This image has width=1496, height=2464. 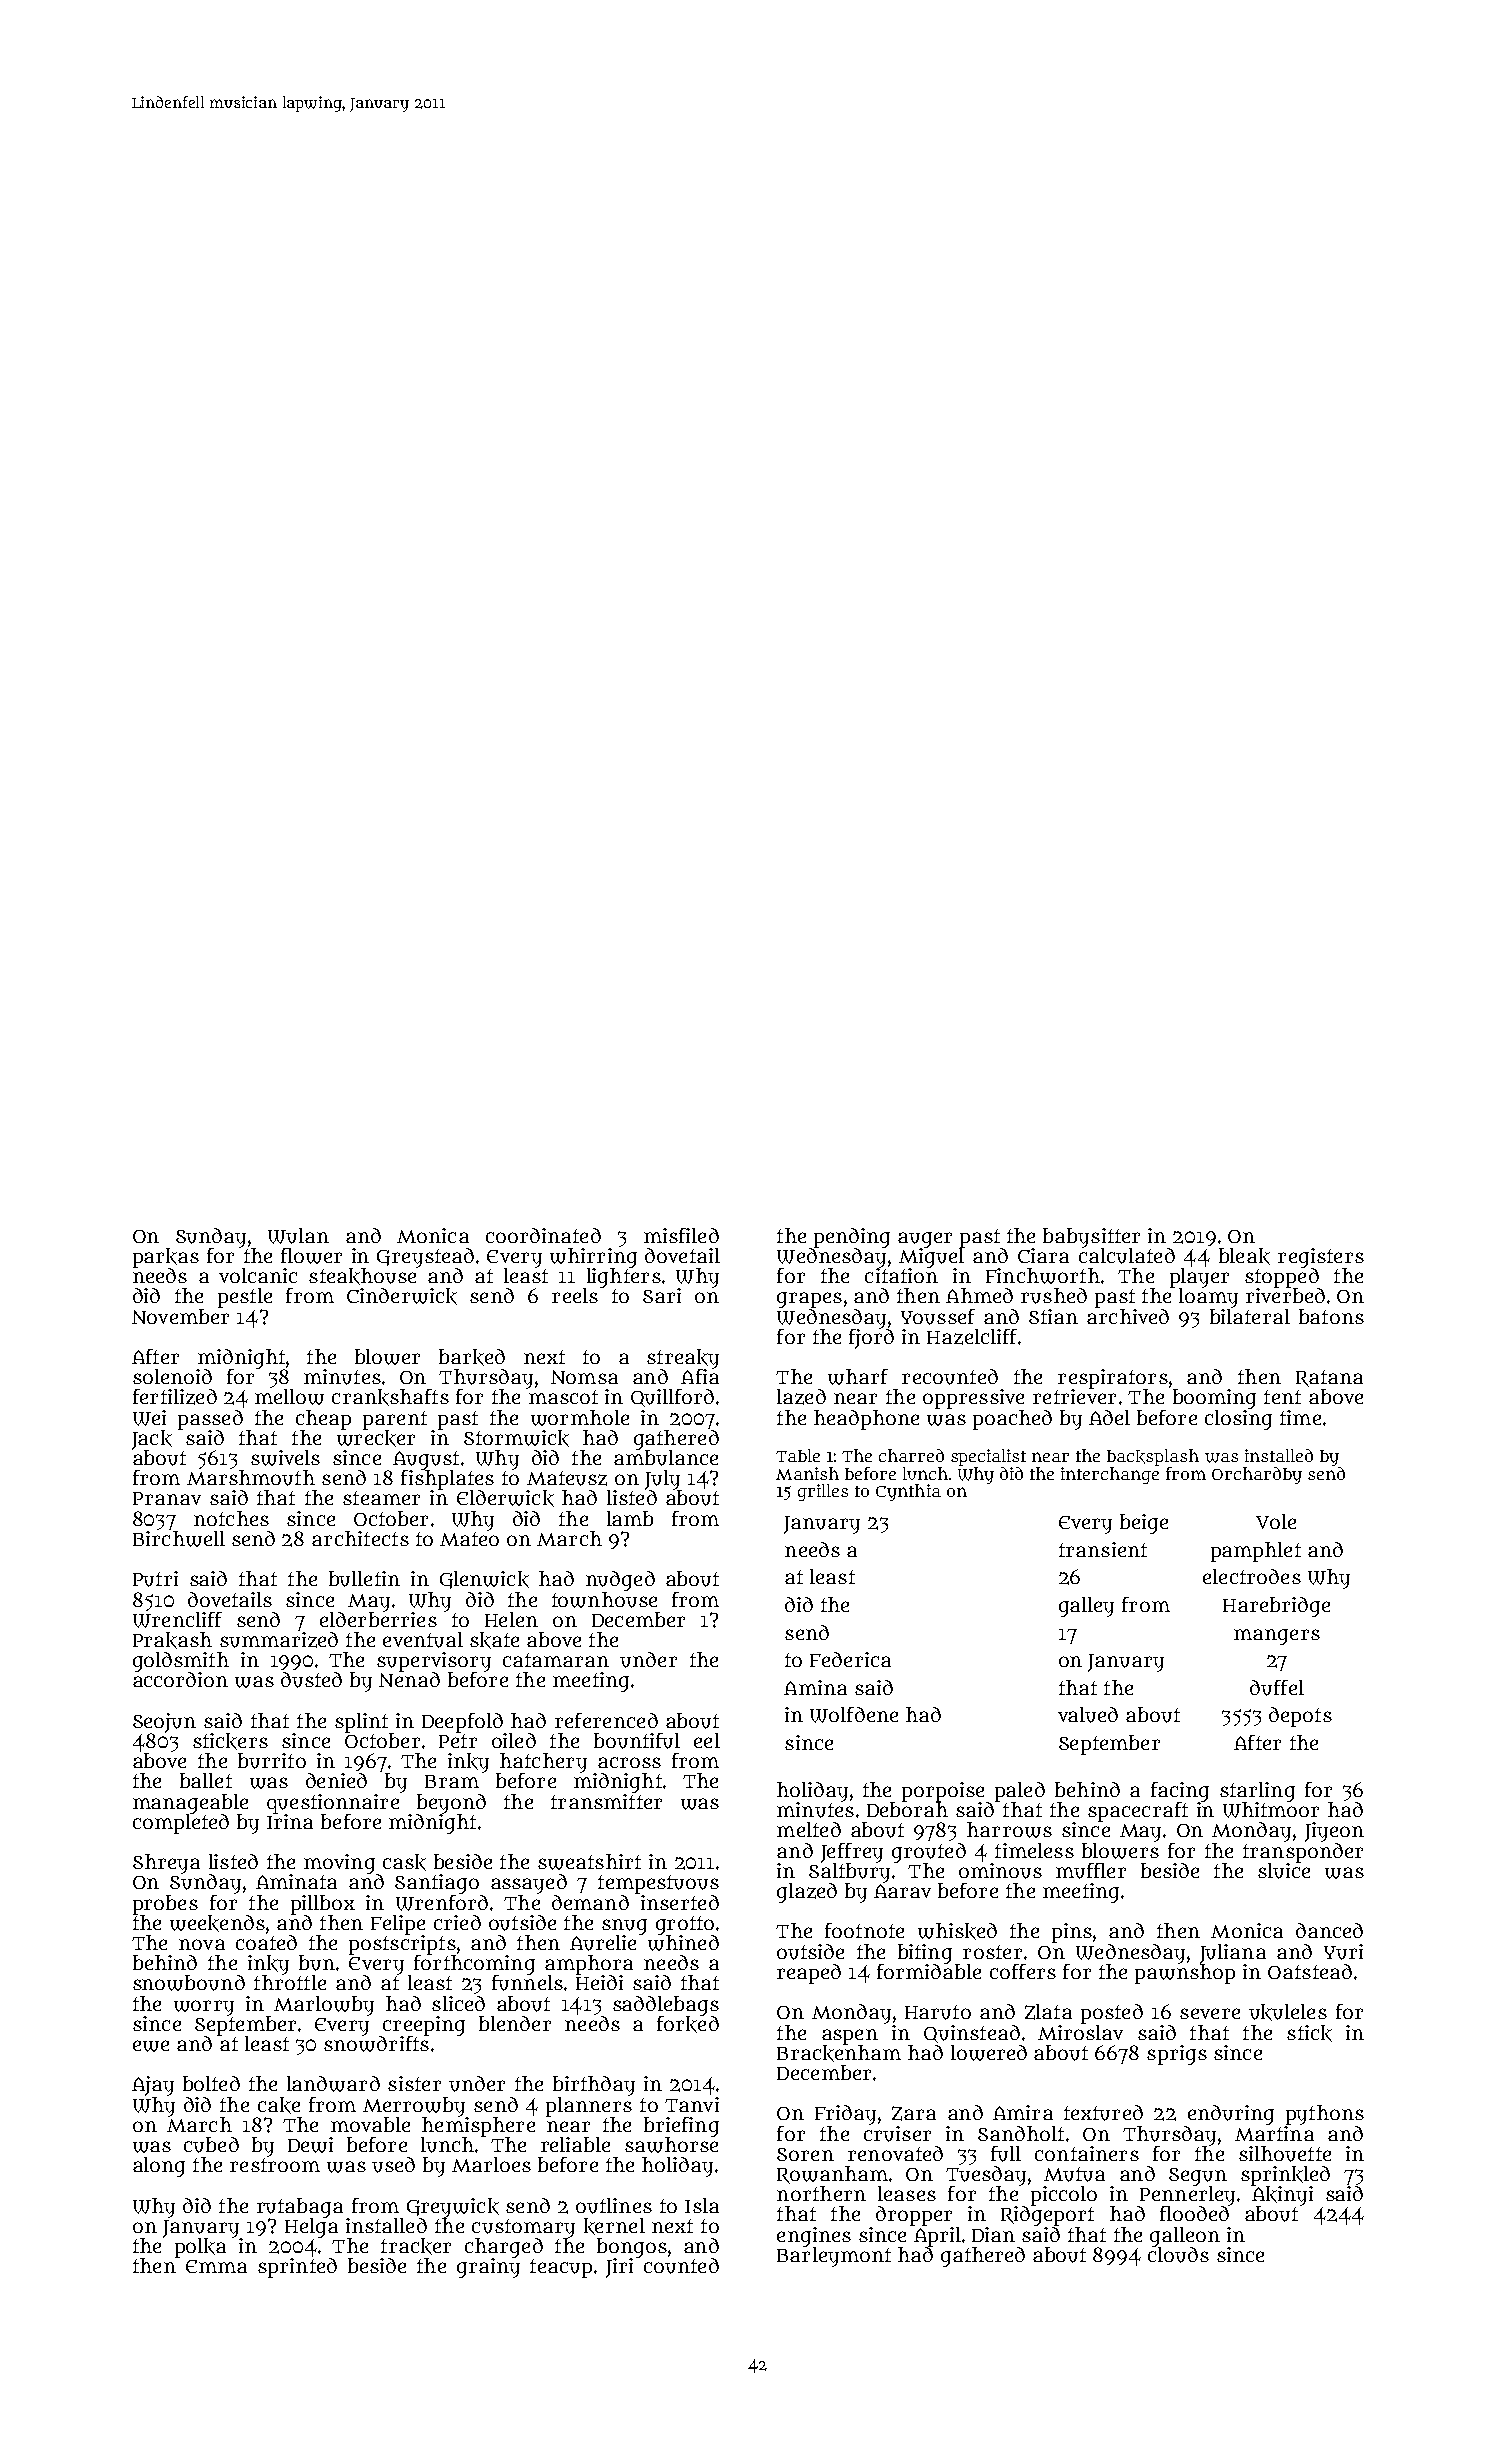 What do you see at coordinates (424, 2026) in the image?
I see `creeping` at bounding box center [424, 2026].
